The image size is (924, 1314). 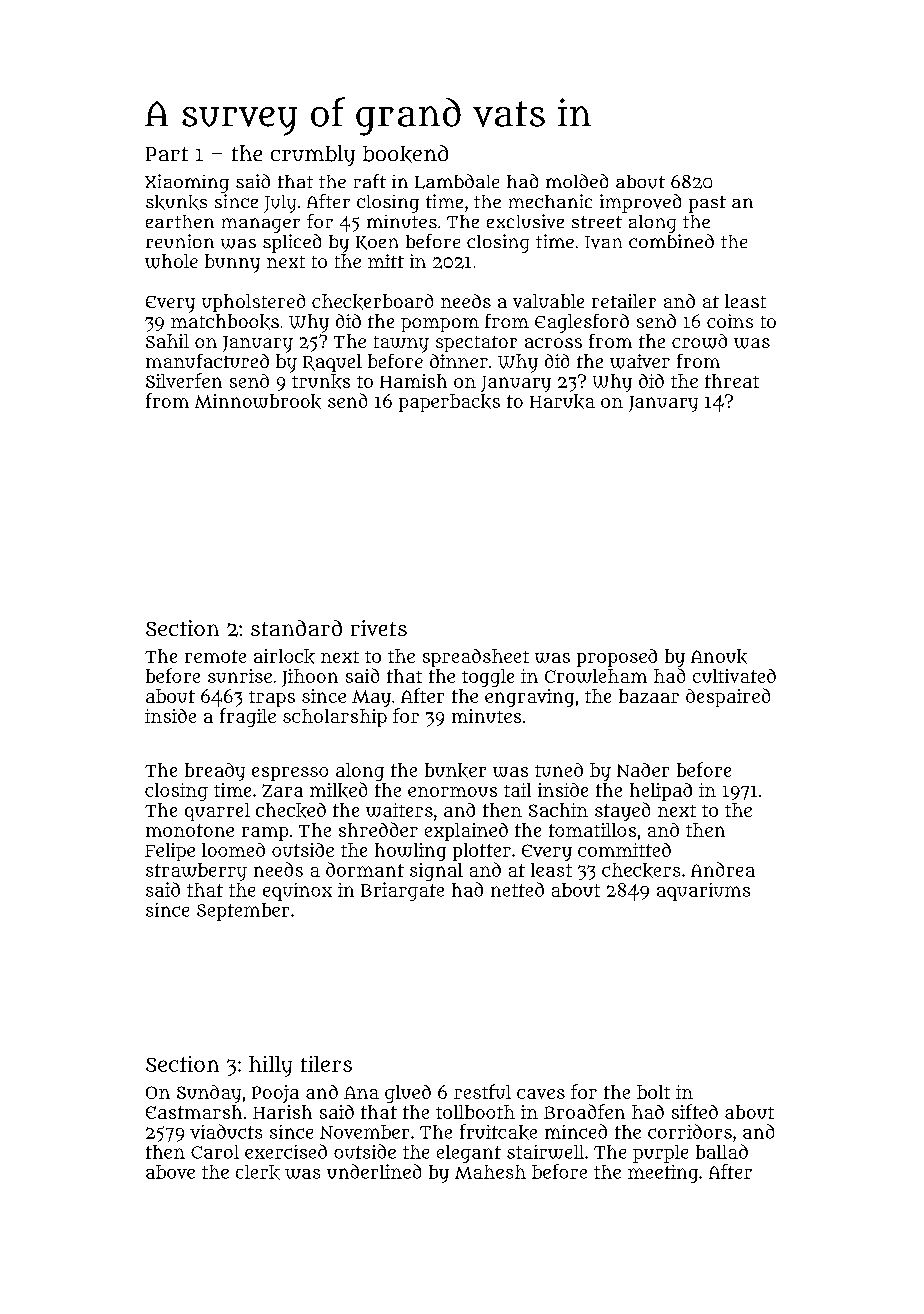 What do you see at coordinates (253, 303) in the screenshot?
I see `upholstered` at bounding box center [253, 303].
